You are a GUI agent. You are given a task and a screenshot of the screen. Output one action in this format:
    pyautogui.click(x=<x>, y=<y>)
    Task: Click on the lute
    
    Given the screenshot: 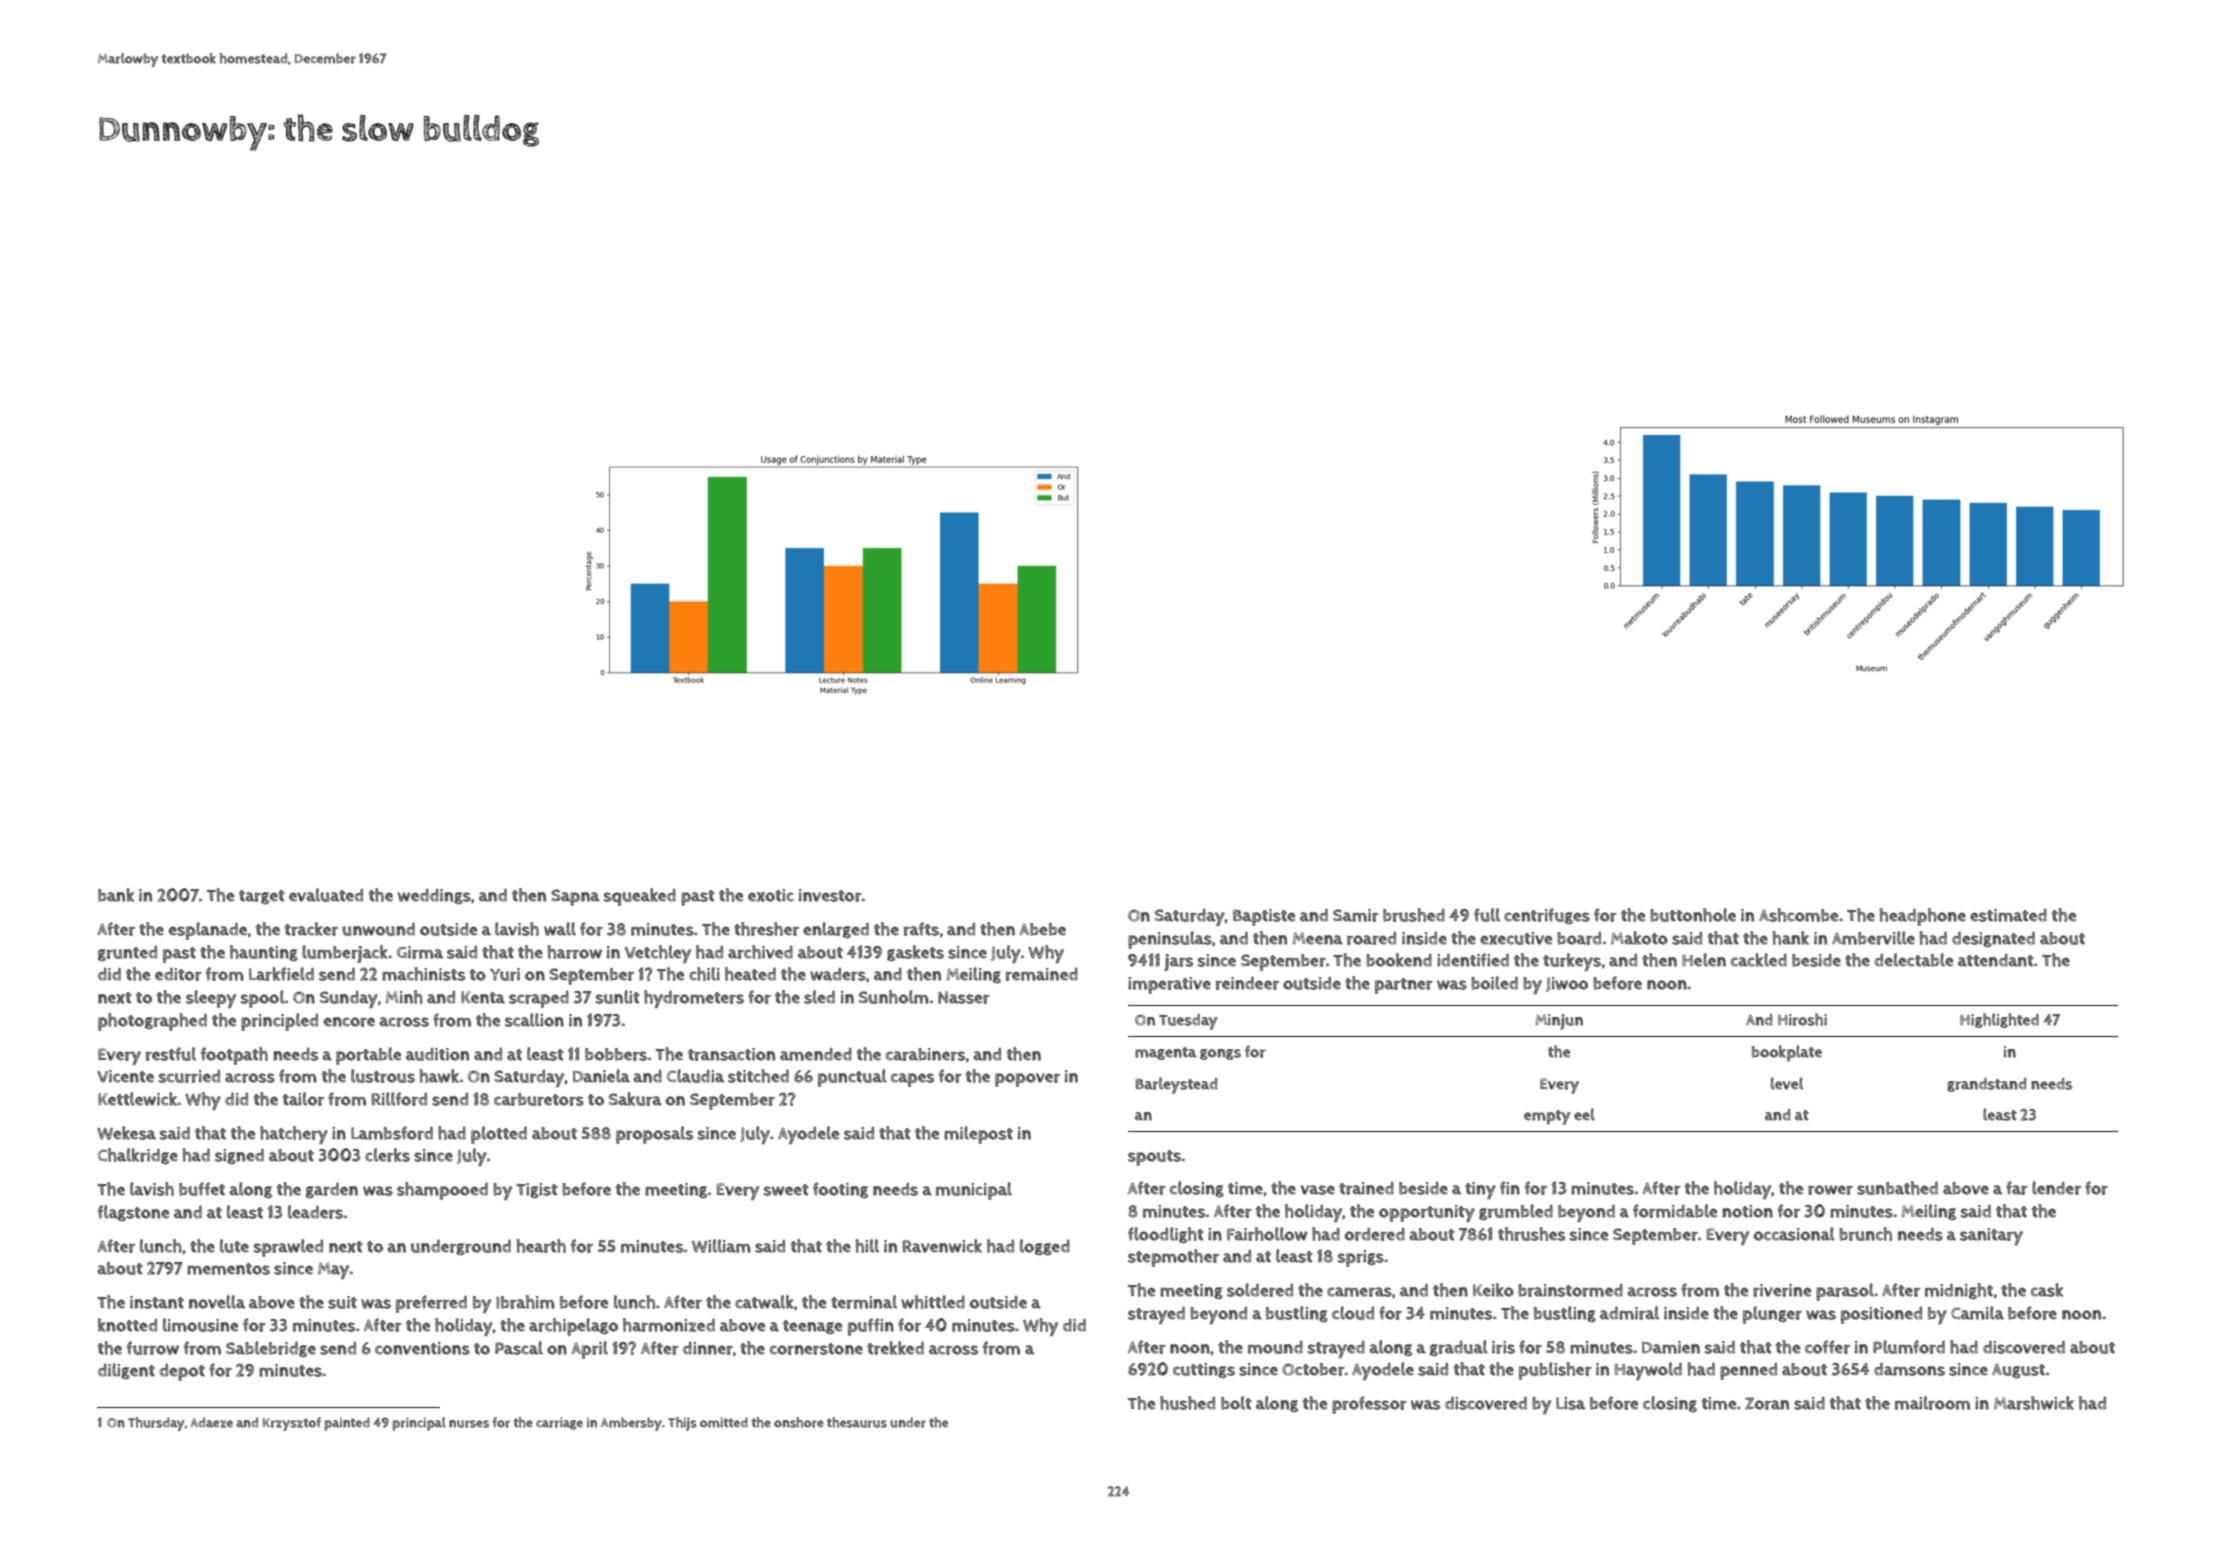 What is the action you would take?
    pyautogui.click(x=234, y=1246)
